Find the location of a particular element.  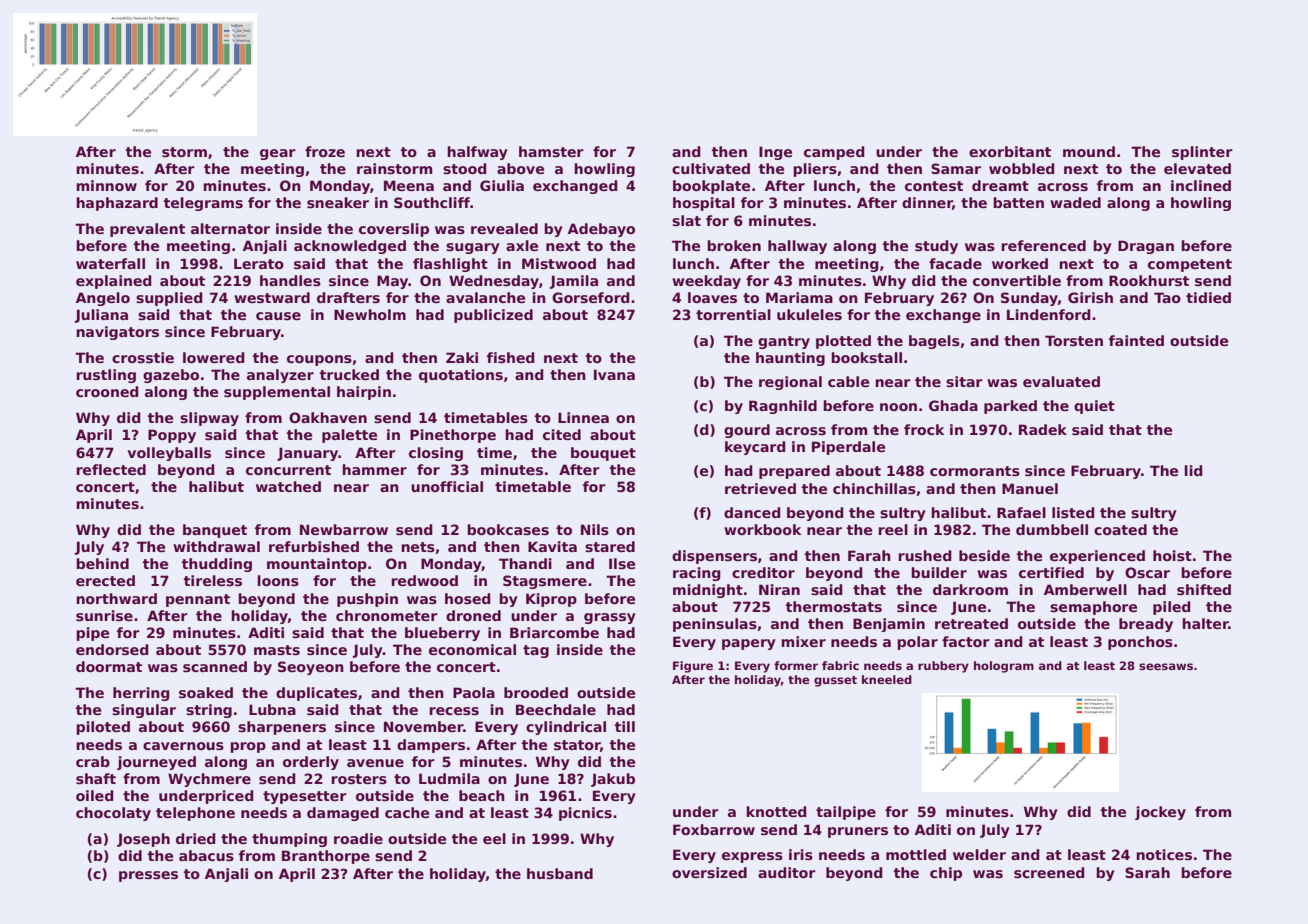

mound is located at coordinates (1089, 151).
